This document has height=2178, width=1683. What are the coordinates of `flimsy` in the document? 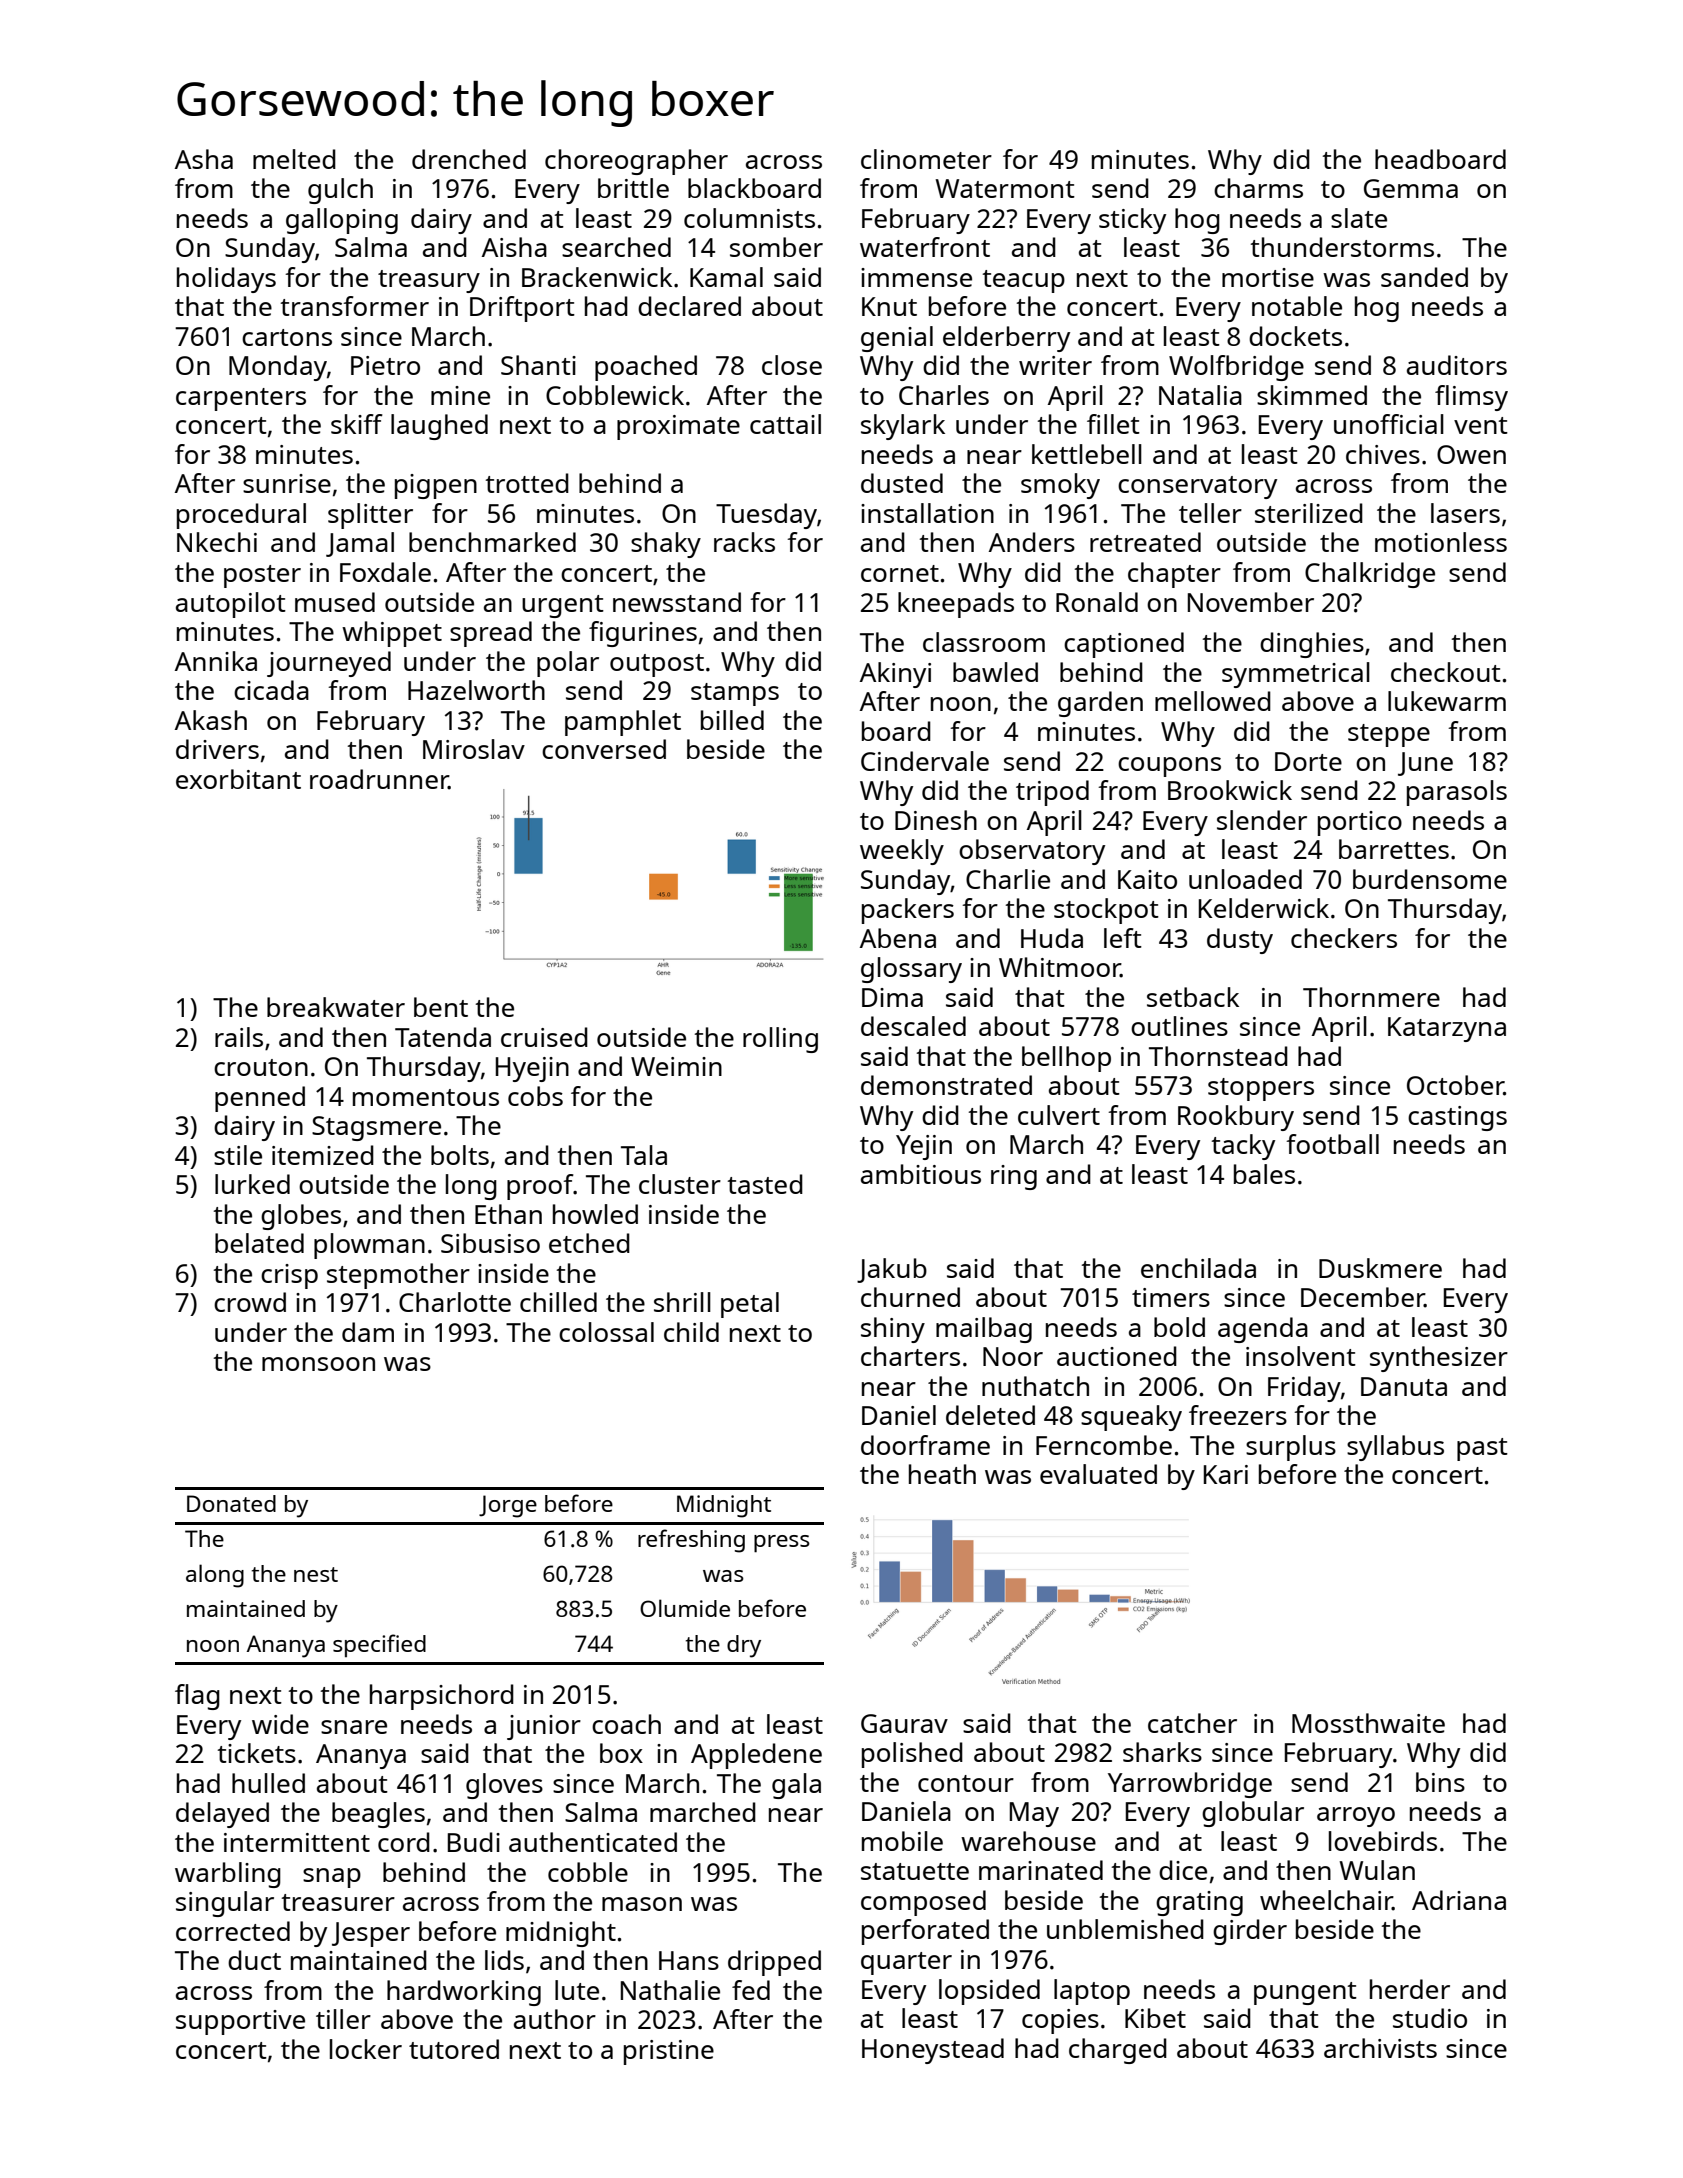 It's located at (1471, 398).
